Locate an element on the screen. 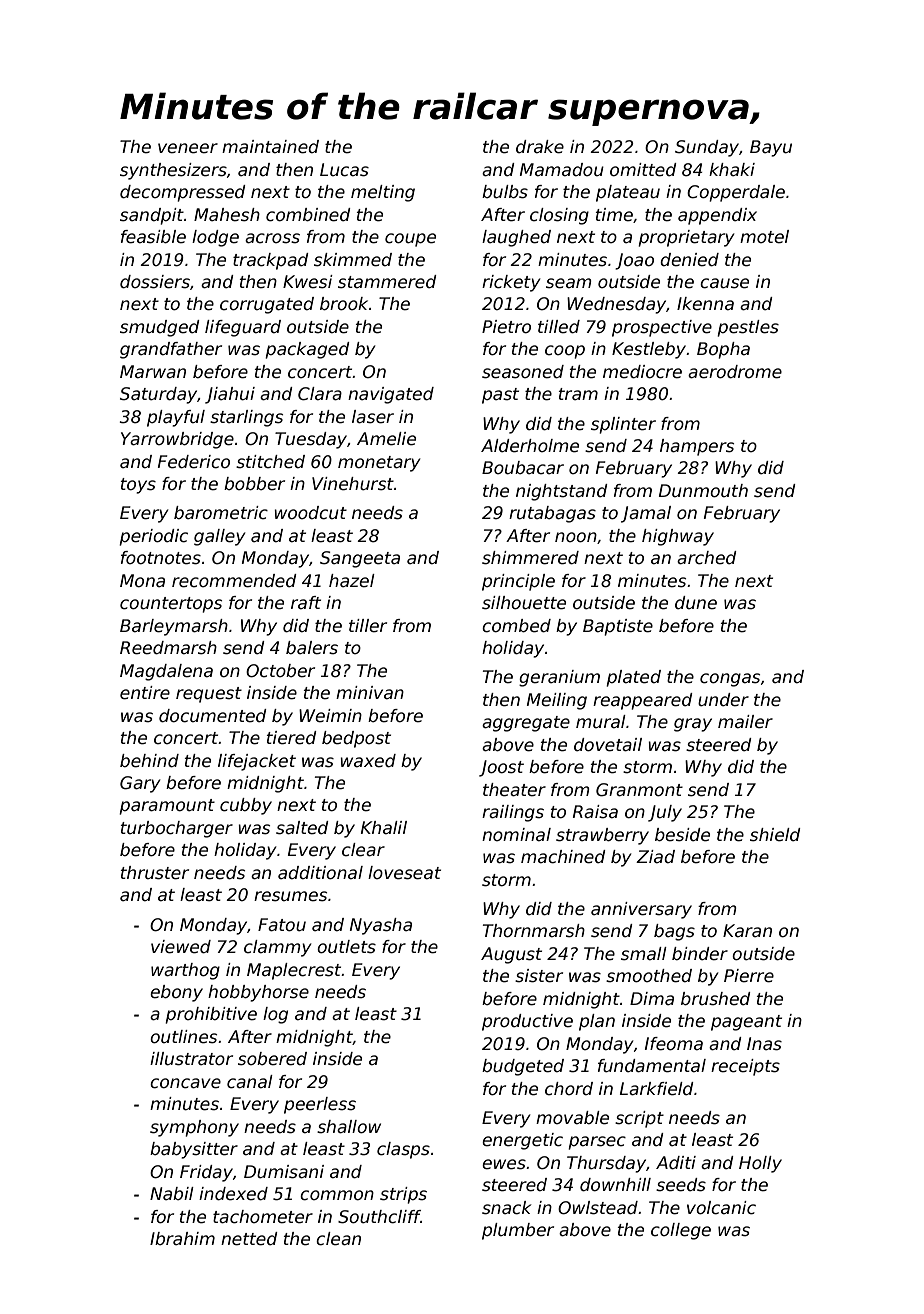 Image resolution: width=924 pixels, height=1314 pixels. Ikenna is located at coordinates (705, 304).
